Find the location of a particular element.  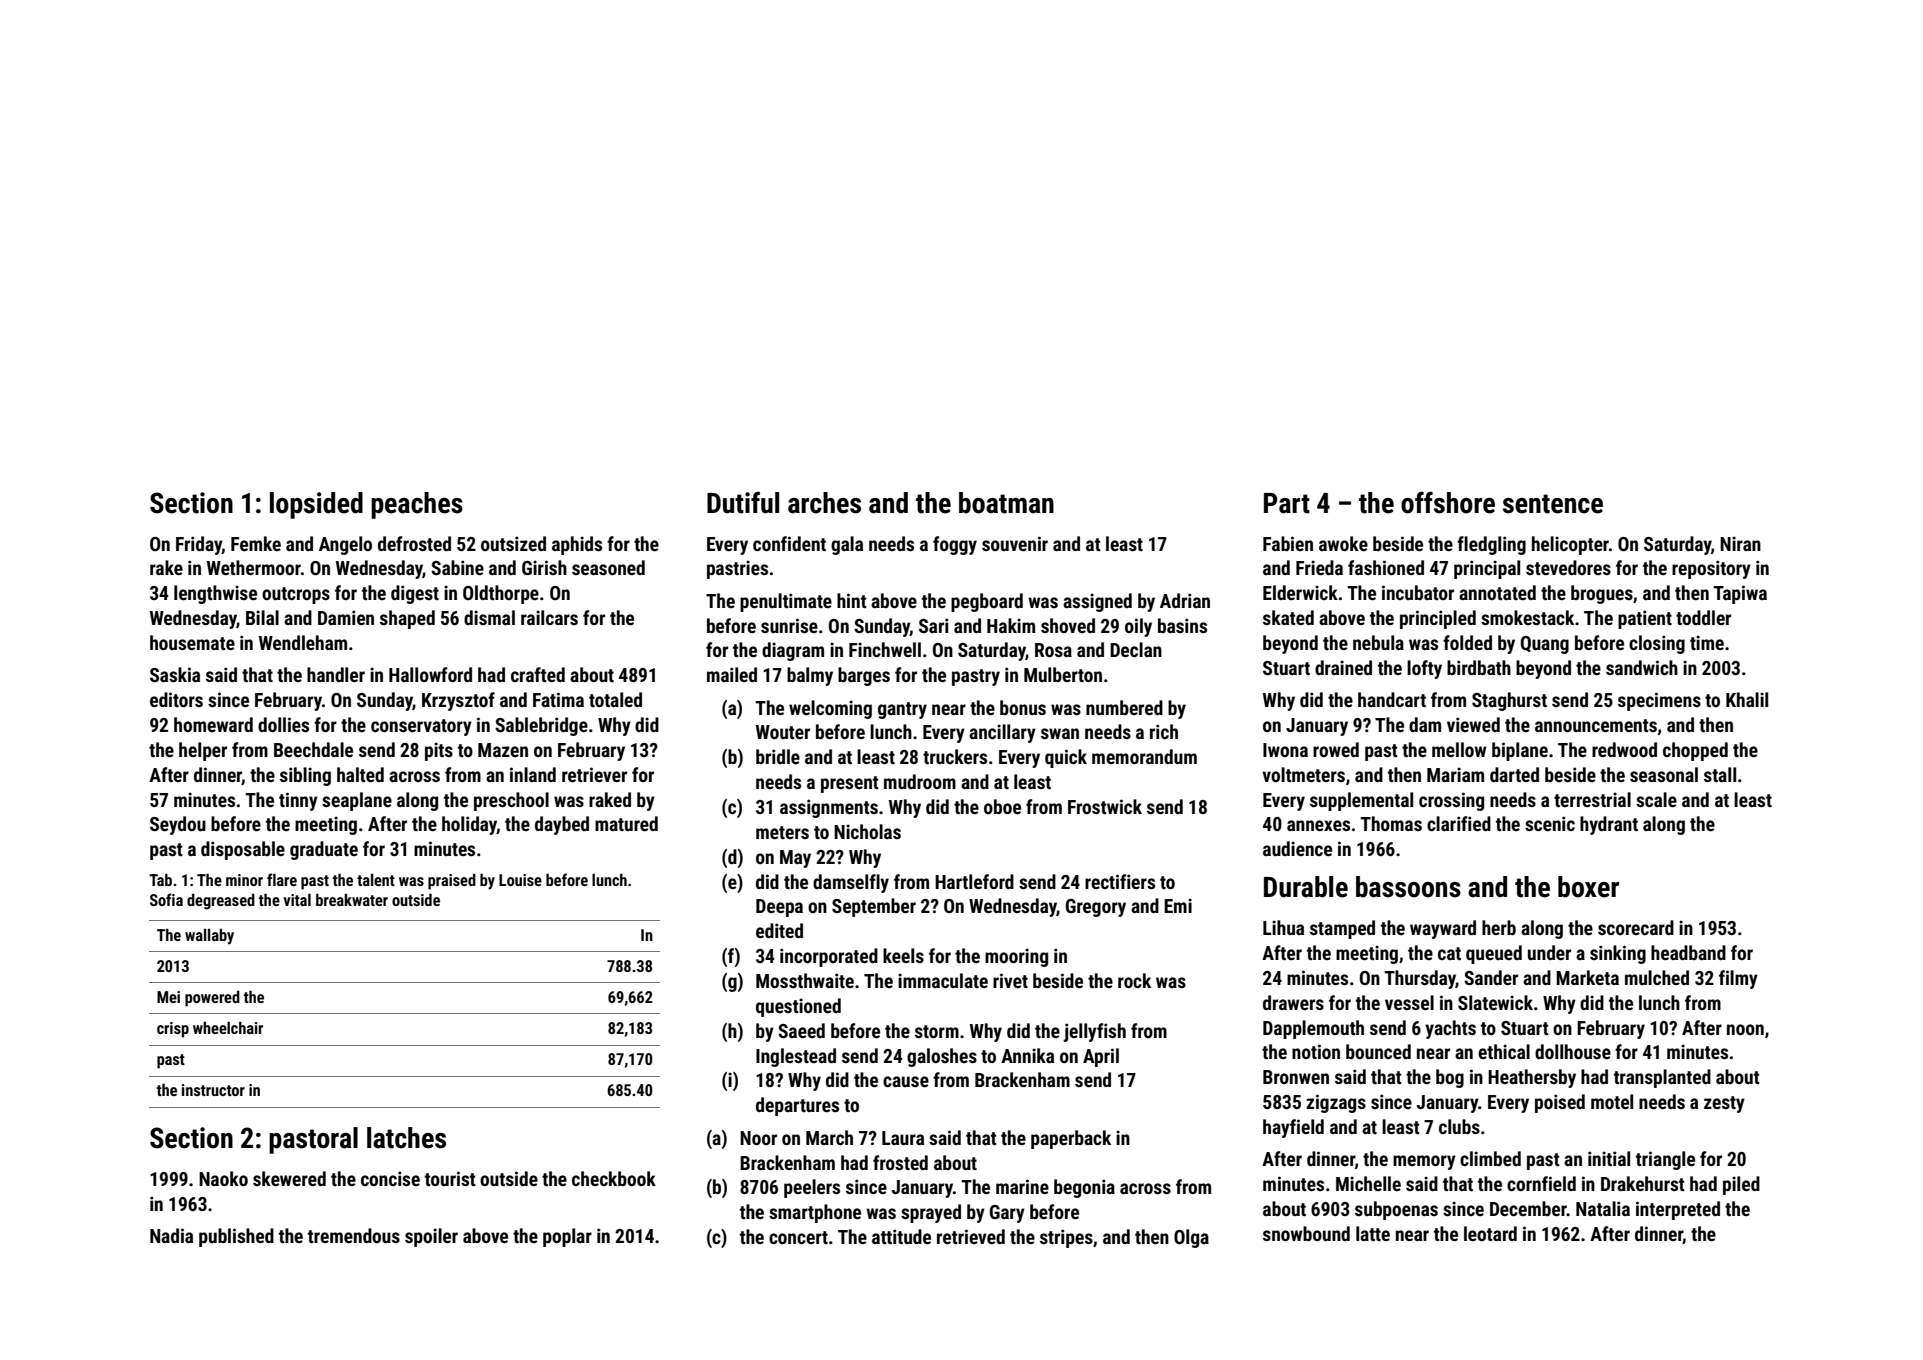

Khalil is located at coordinates (1747, 699).
